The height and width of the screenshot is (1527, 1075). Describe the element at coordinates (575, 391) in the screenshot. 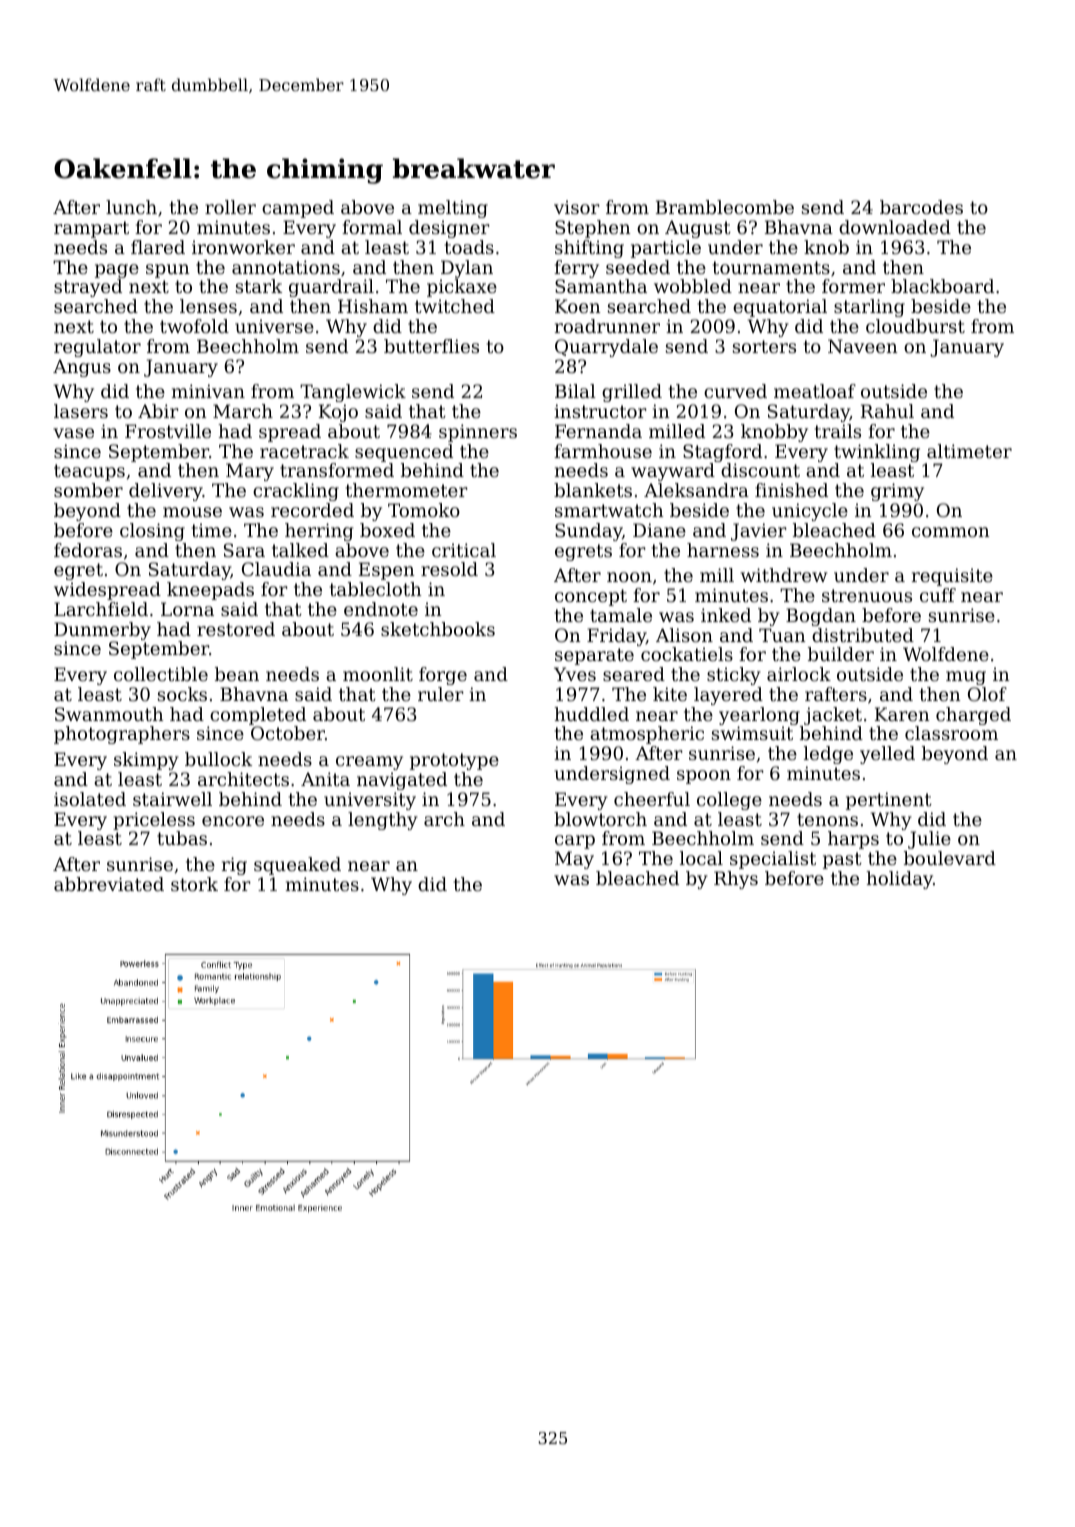

I see `Bilal` at that location.
